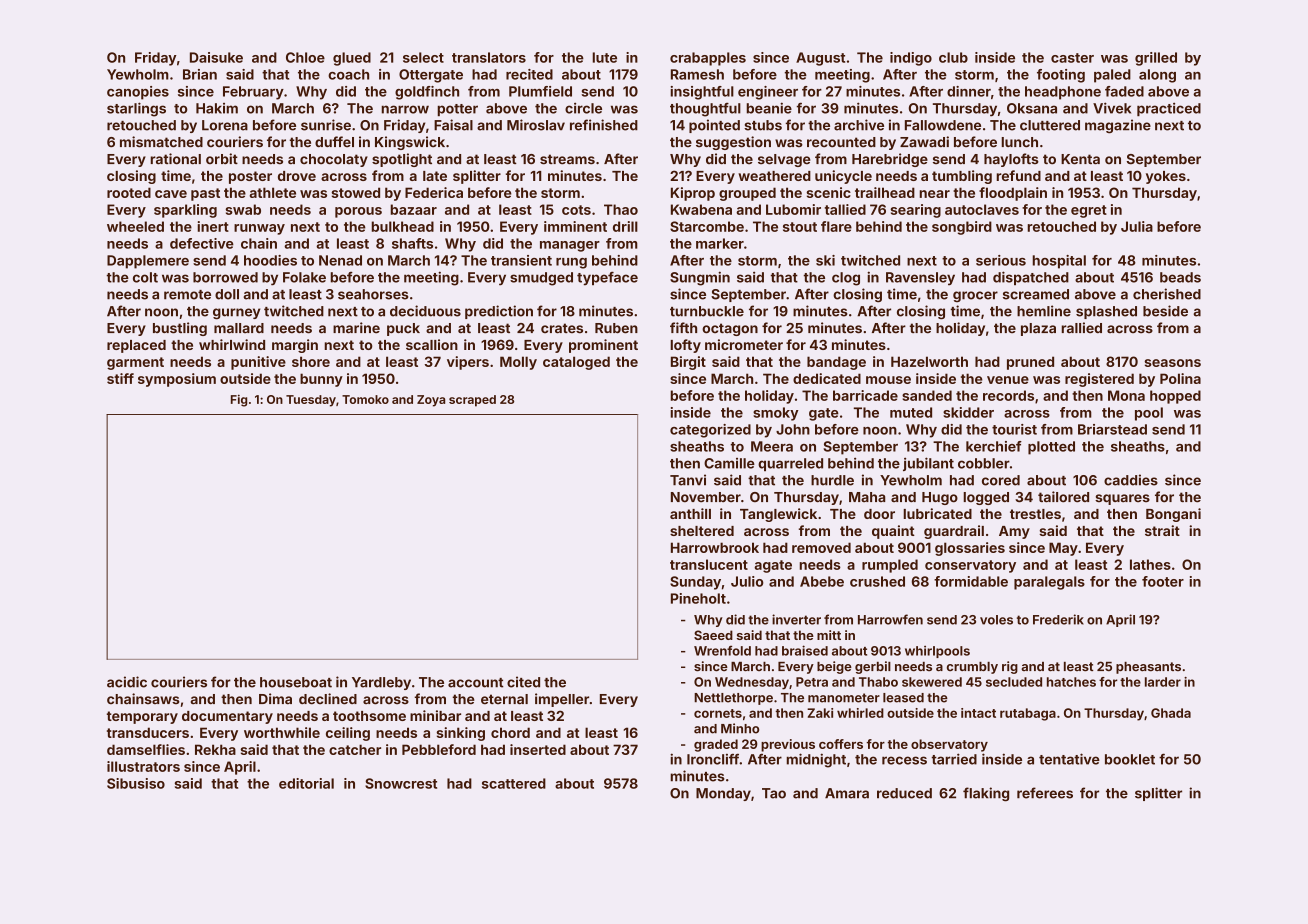  What do you see at coordinates (306, 783) in the screenshot?
I see `editorial` at bounding box center [306, 783].
